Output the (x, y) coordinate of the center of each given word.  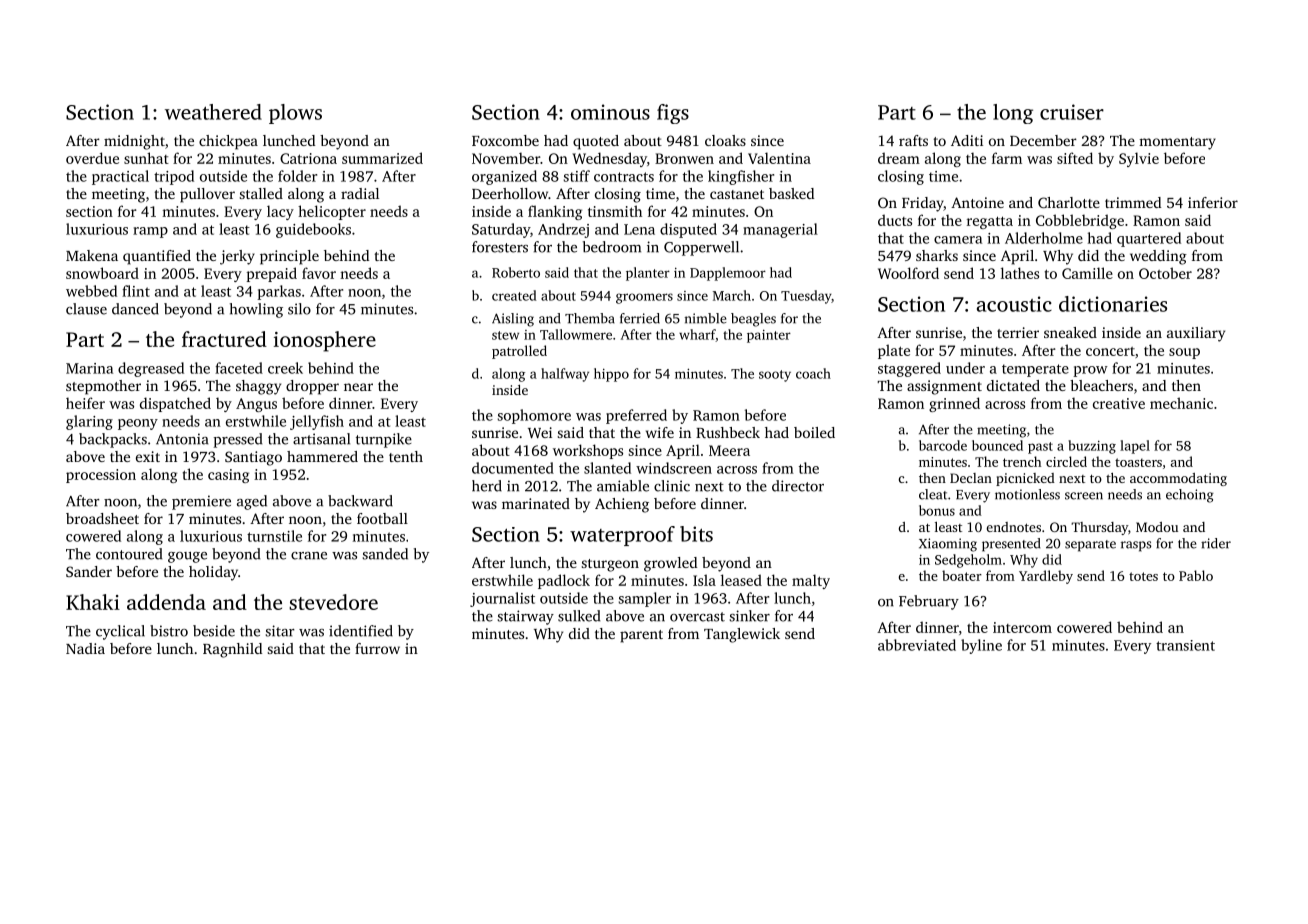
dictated (1013, 385)
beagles (753, 320)
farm (1007, 158)
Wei (540, 433)
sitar (280, 631)
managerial (780, 230)
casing (228, 476)
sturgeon (610, 565)
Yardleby (1046, 577)
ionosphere (325, 341)
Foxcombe (505, 140)
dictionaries (1113, 304)
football (382, 518)
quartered (1149, 239)
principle (289, 257)
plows (295, 114)
